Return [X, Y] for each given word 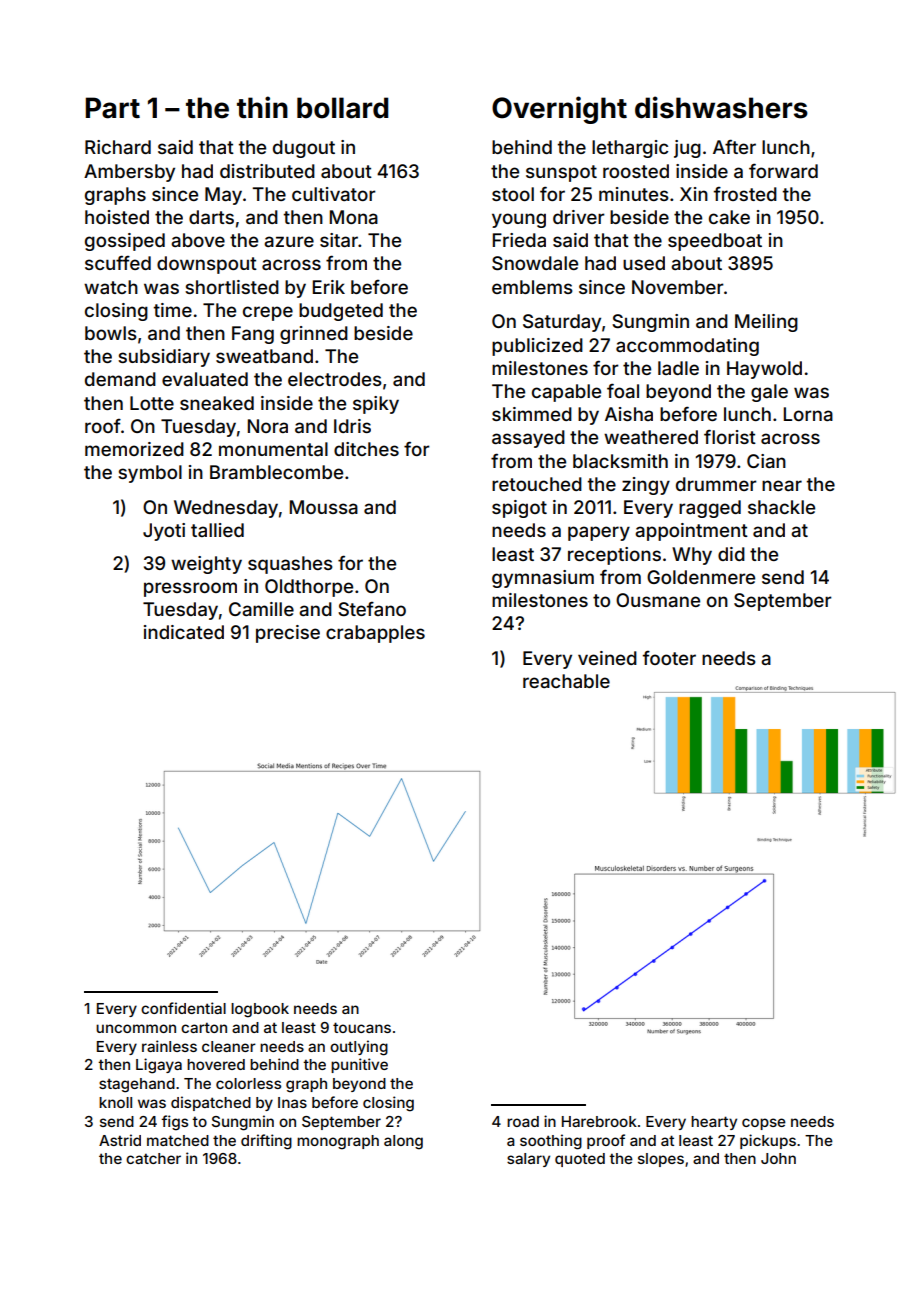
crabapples [375, 634]
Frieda [519, 240]
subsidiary [164, 358]
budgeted [341, 312]
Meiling [766, 323]
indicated [184, 632]
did [731, 554]
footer [669, 658]
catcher [153, 1158]
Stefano [372, 609]
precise [288, 634]
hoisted [117, 217]
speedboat [715, 242]
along [403, 1142]
